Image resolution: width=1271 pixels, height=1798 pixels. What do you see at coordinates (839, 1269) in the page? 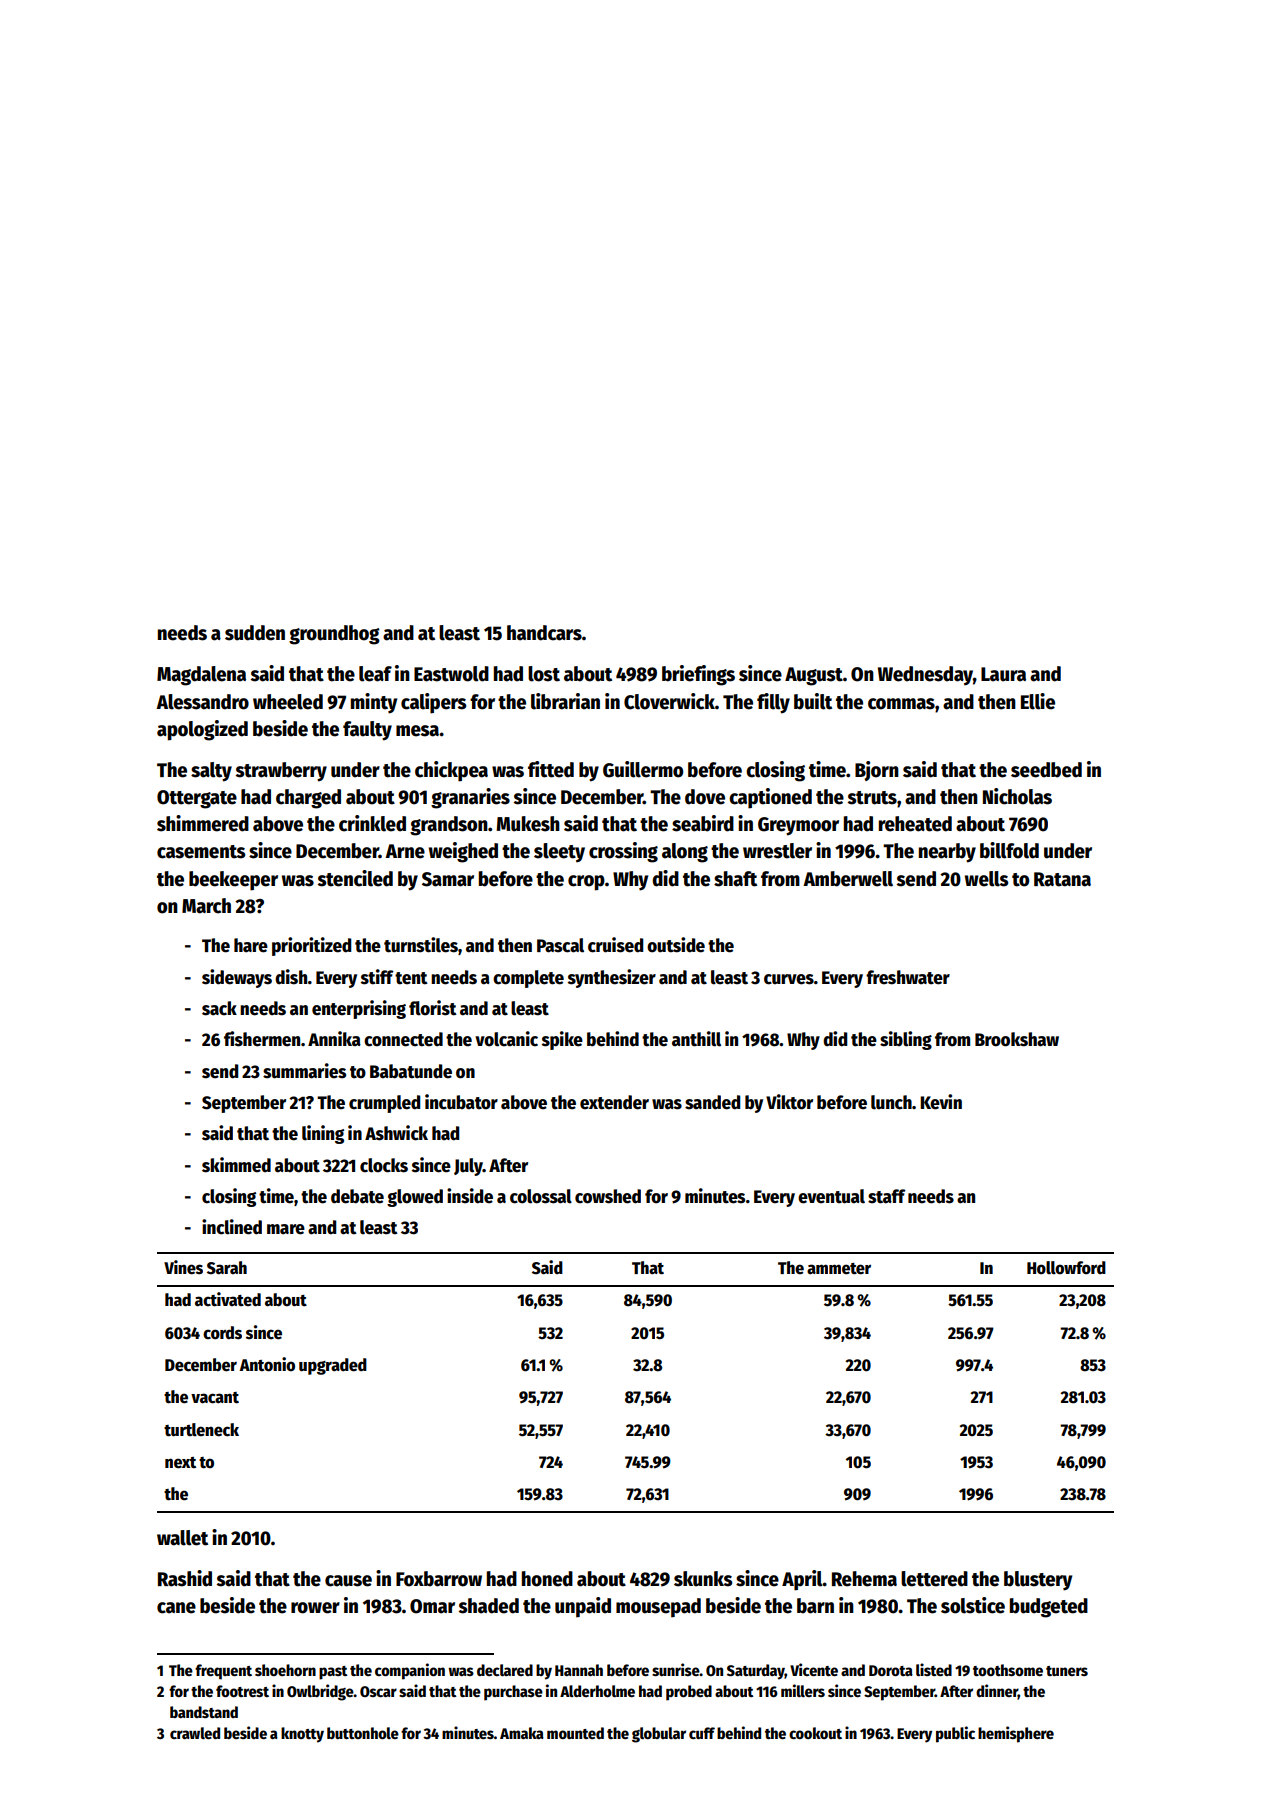
I see `ammeter` at bounding box center [839, 1269].
